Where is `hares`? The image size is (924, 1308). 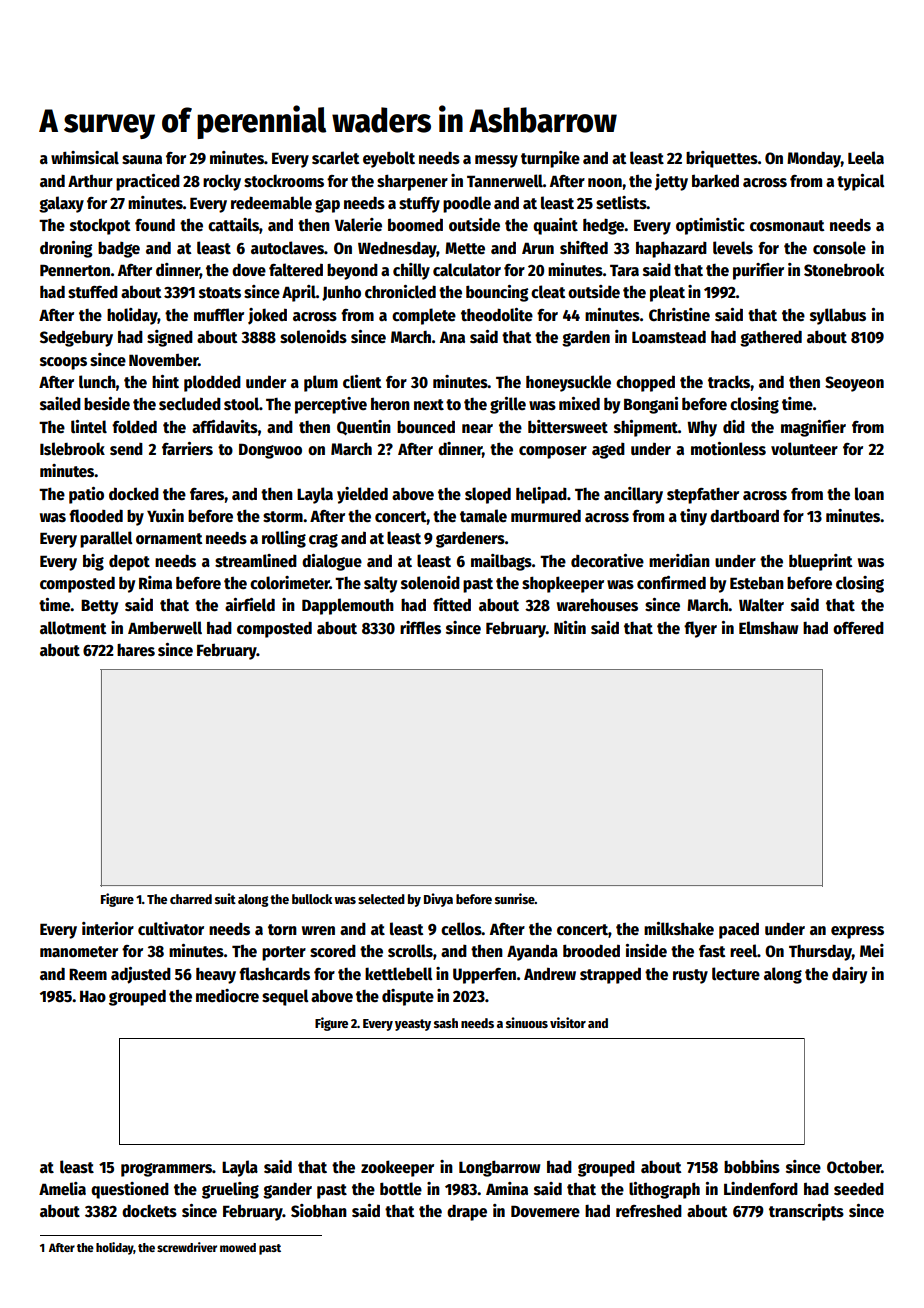
hares is located at coordinates (136, 650).
